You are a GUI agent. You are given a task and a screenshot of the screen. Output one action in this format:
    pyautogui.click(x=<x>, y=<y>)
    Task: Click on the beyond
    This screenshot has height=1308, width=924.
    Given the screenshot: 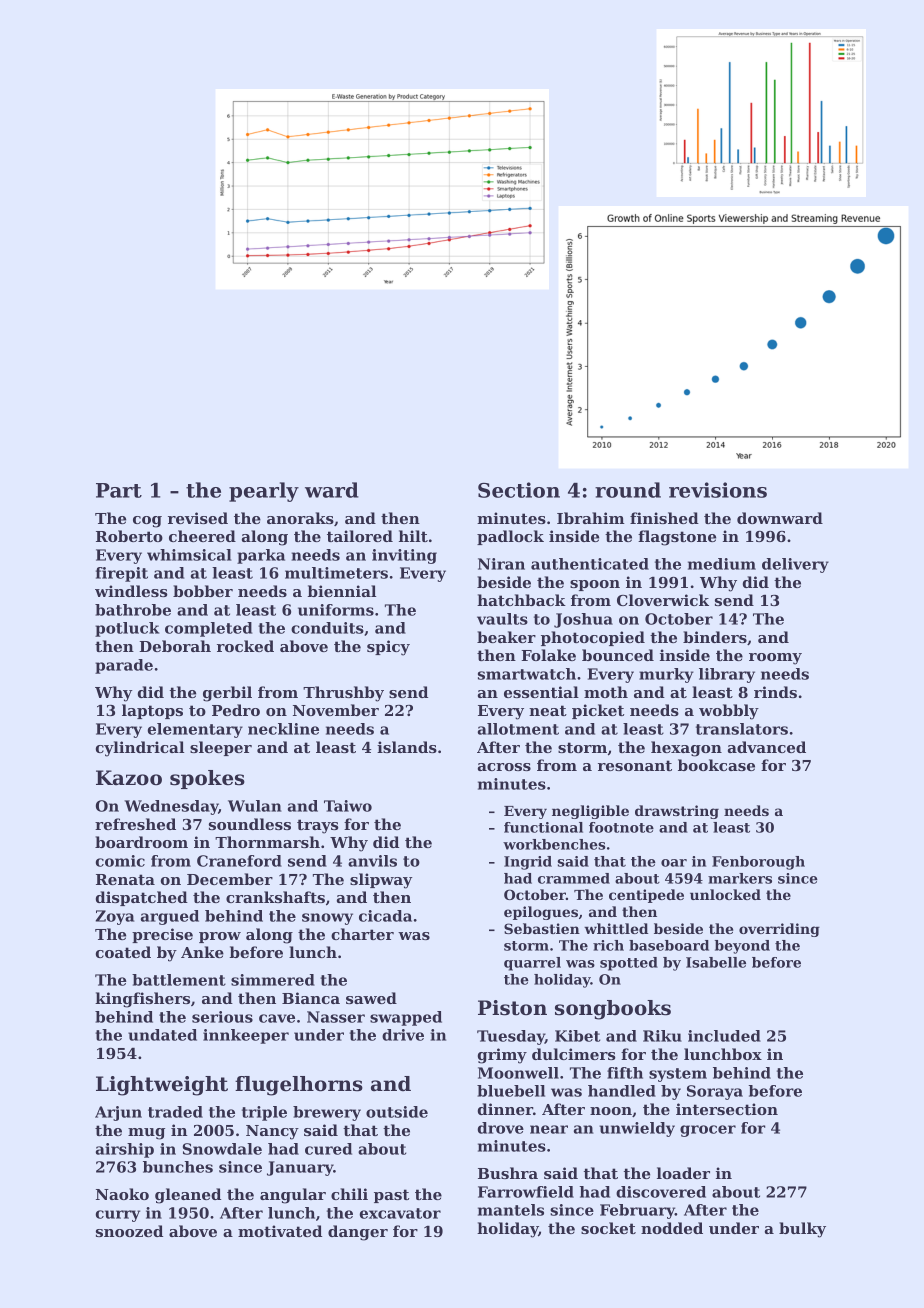 What is the action you would take?
    pyautogui.click(x=742, y=947)
